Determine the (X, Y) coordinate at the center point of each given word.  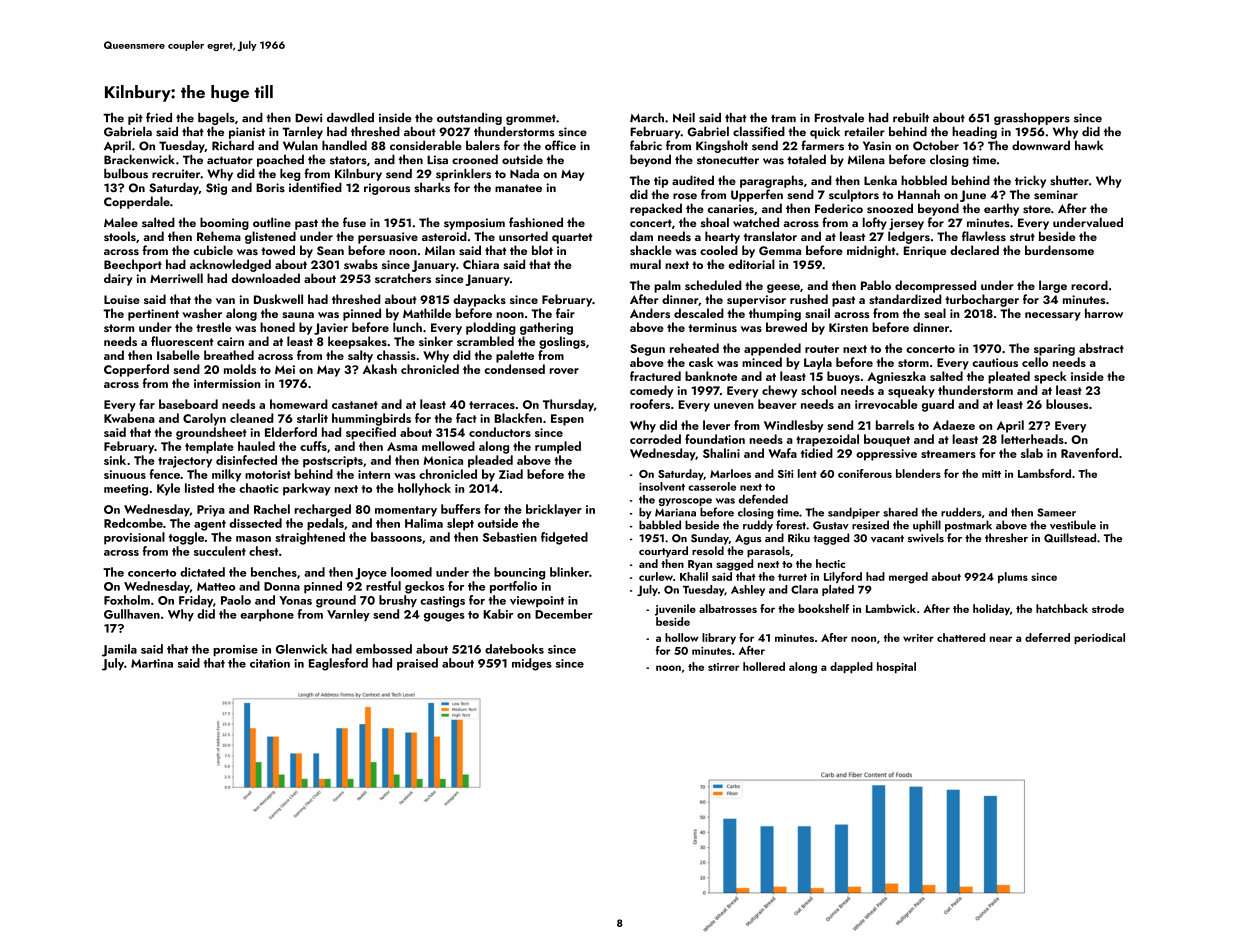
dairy (118, 279)
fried (159, 117)
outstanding (469, 119)
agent (210, 525)
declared (974, 250)
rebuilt (911, 118)
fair (565, 313)
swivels (926, 538)
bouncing (519, 573)
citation (270, 663)
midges (532, 664)
